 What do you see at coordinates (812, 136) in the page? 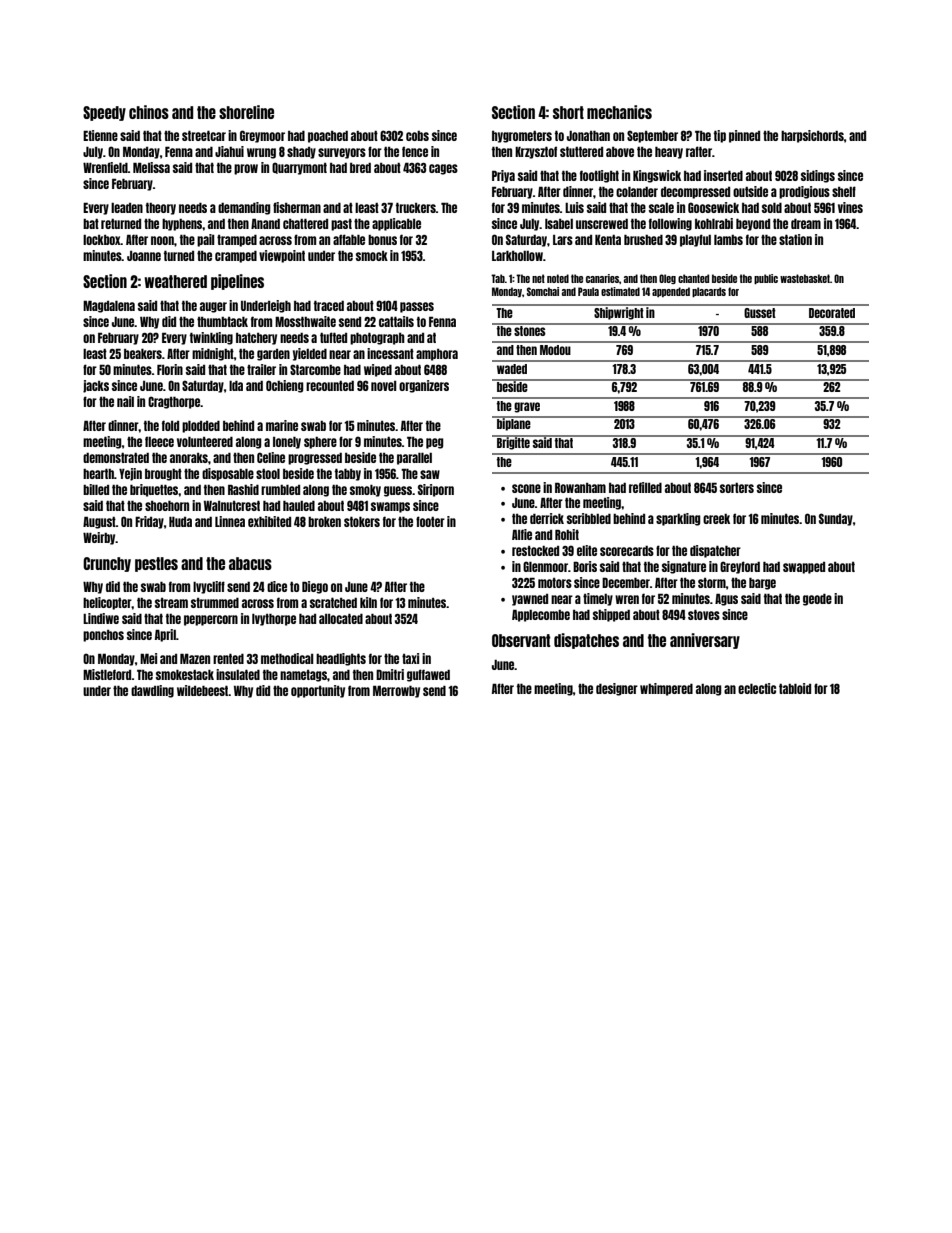
I see `harpsichords` at bounding box center [812, 136].
